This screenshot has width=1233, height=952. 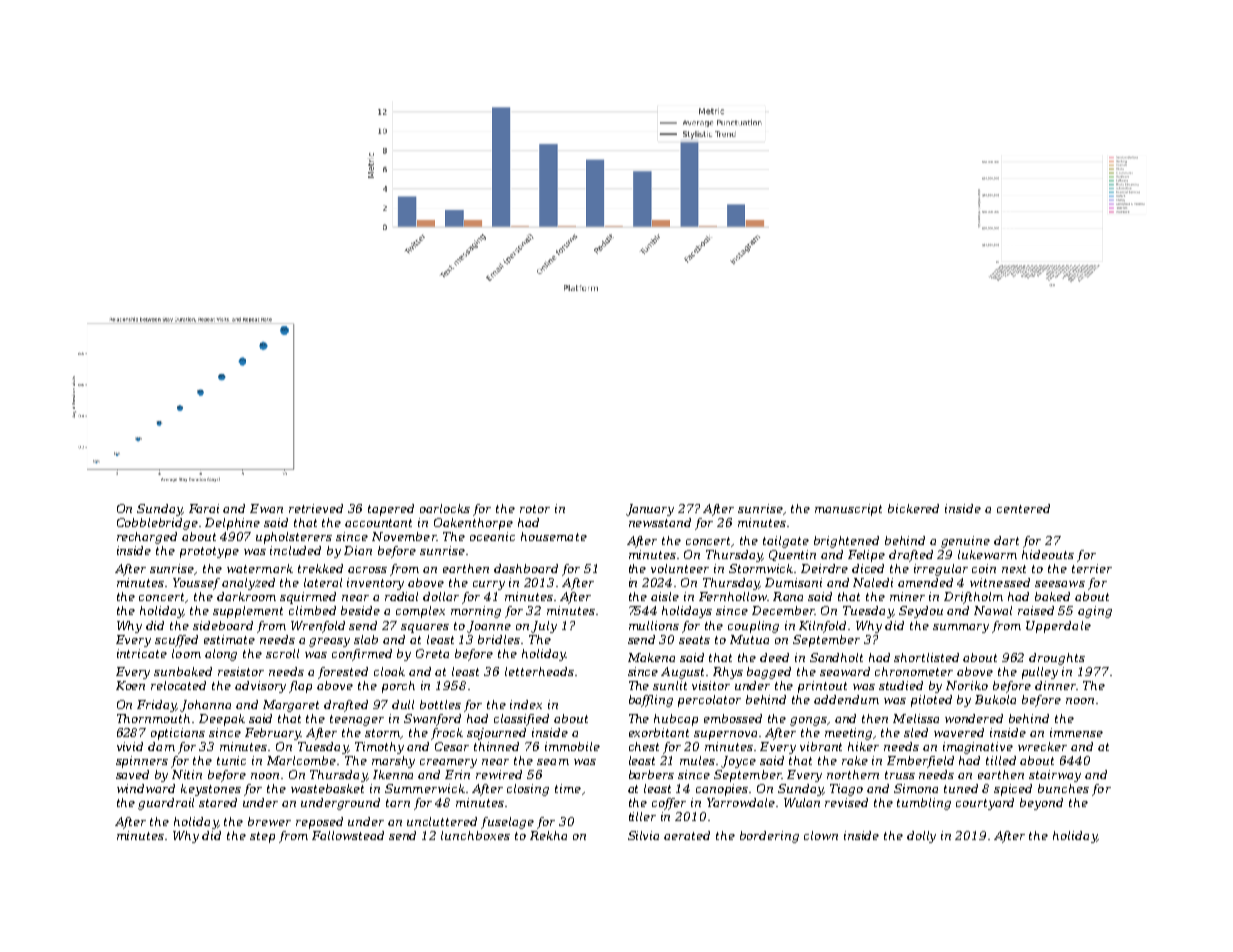 What do you see at coordinates (1060, 584) in the screenshot?
I see `seesaws` at bounding box center [1060, 584].
